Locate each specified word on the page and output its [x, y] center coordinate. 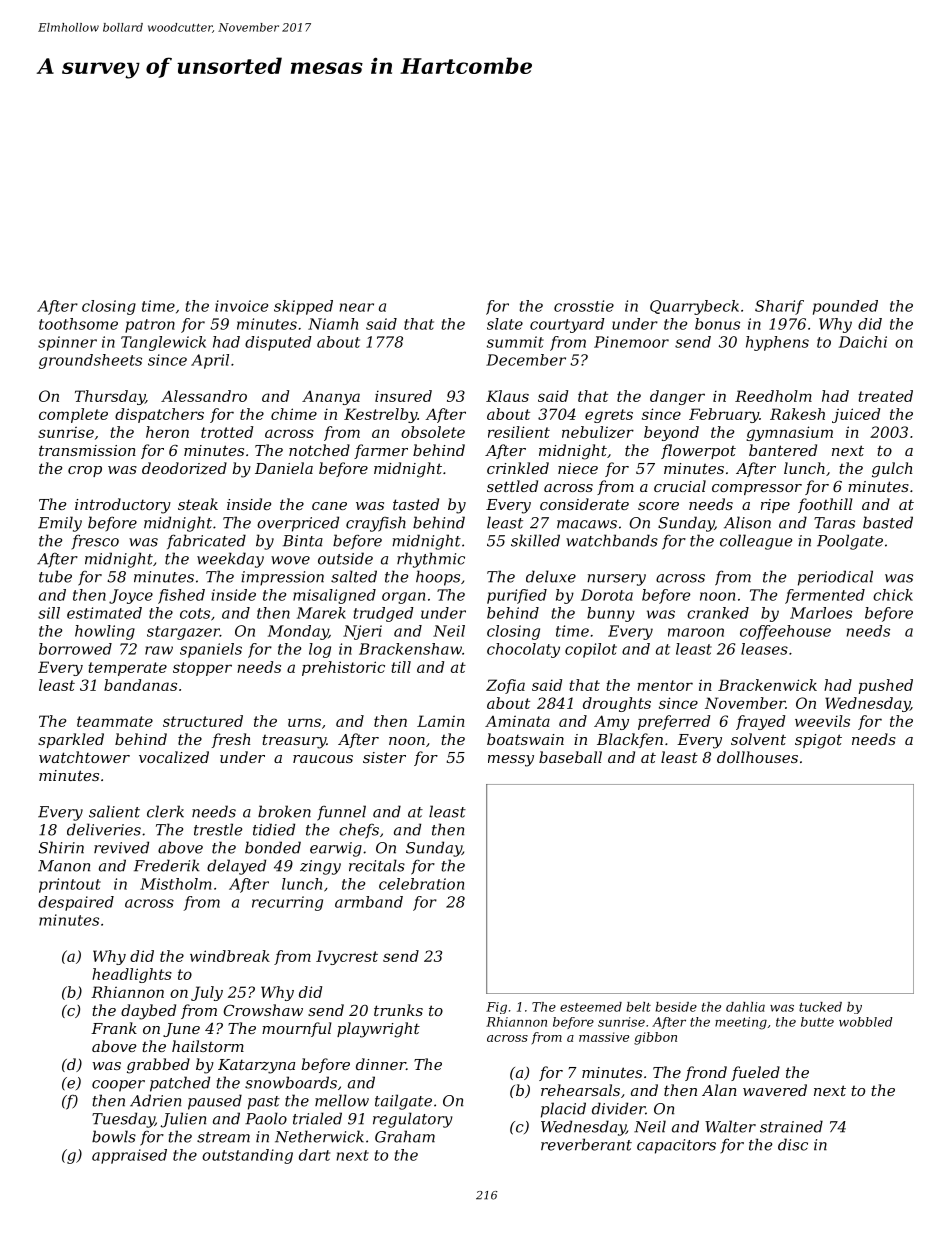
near [357, 307]
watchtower [84, 757]
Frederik [167, 865]
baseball [570, 757]
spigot [818, 741]
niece [578, 468]
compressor [757, 489]
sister [384, 757]
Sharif [779, 307]
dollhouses [757, 757]
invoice [242, 306]
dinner [381, 1064]
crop [85, 471]
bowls [114, 1136]
